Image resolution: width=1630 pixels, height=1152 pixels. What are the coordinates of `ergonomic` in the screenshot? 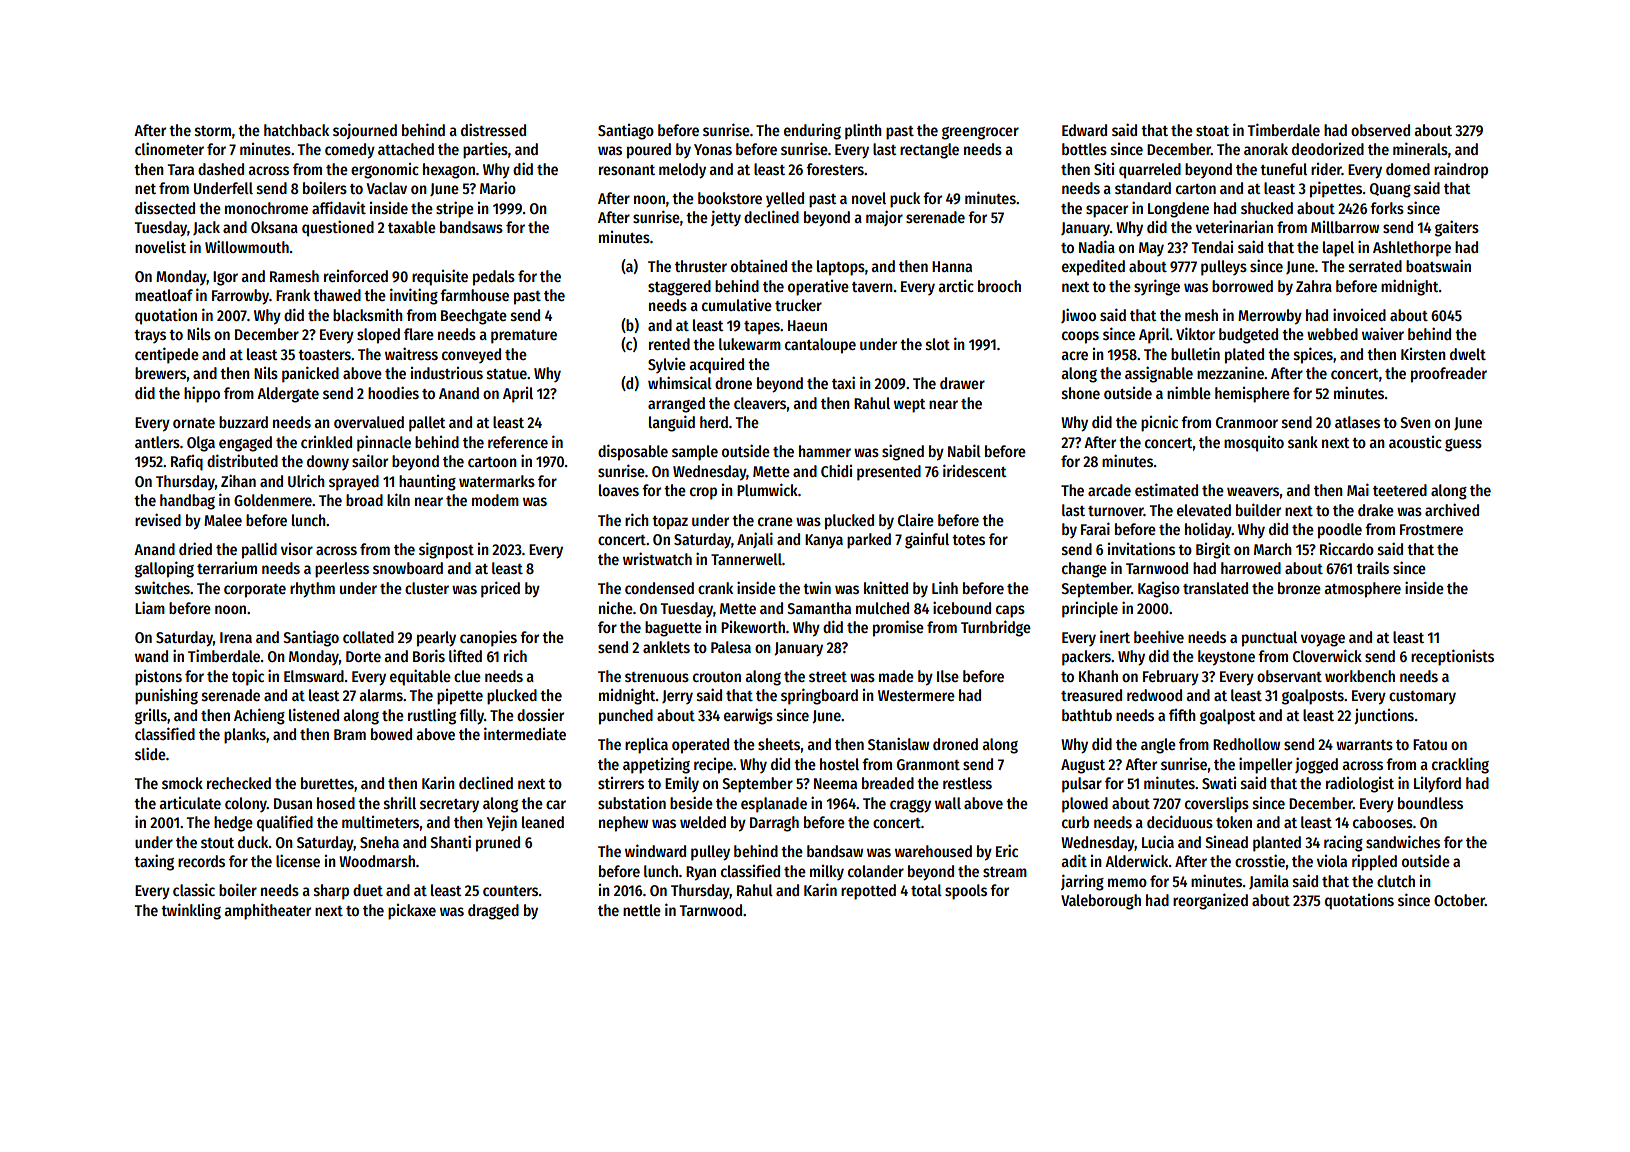 It's located at (385, 171).
